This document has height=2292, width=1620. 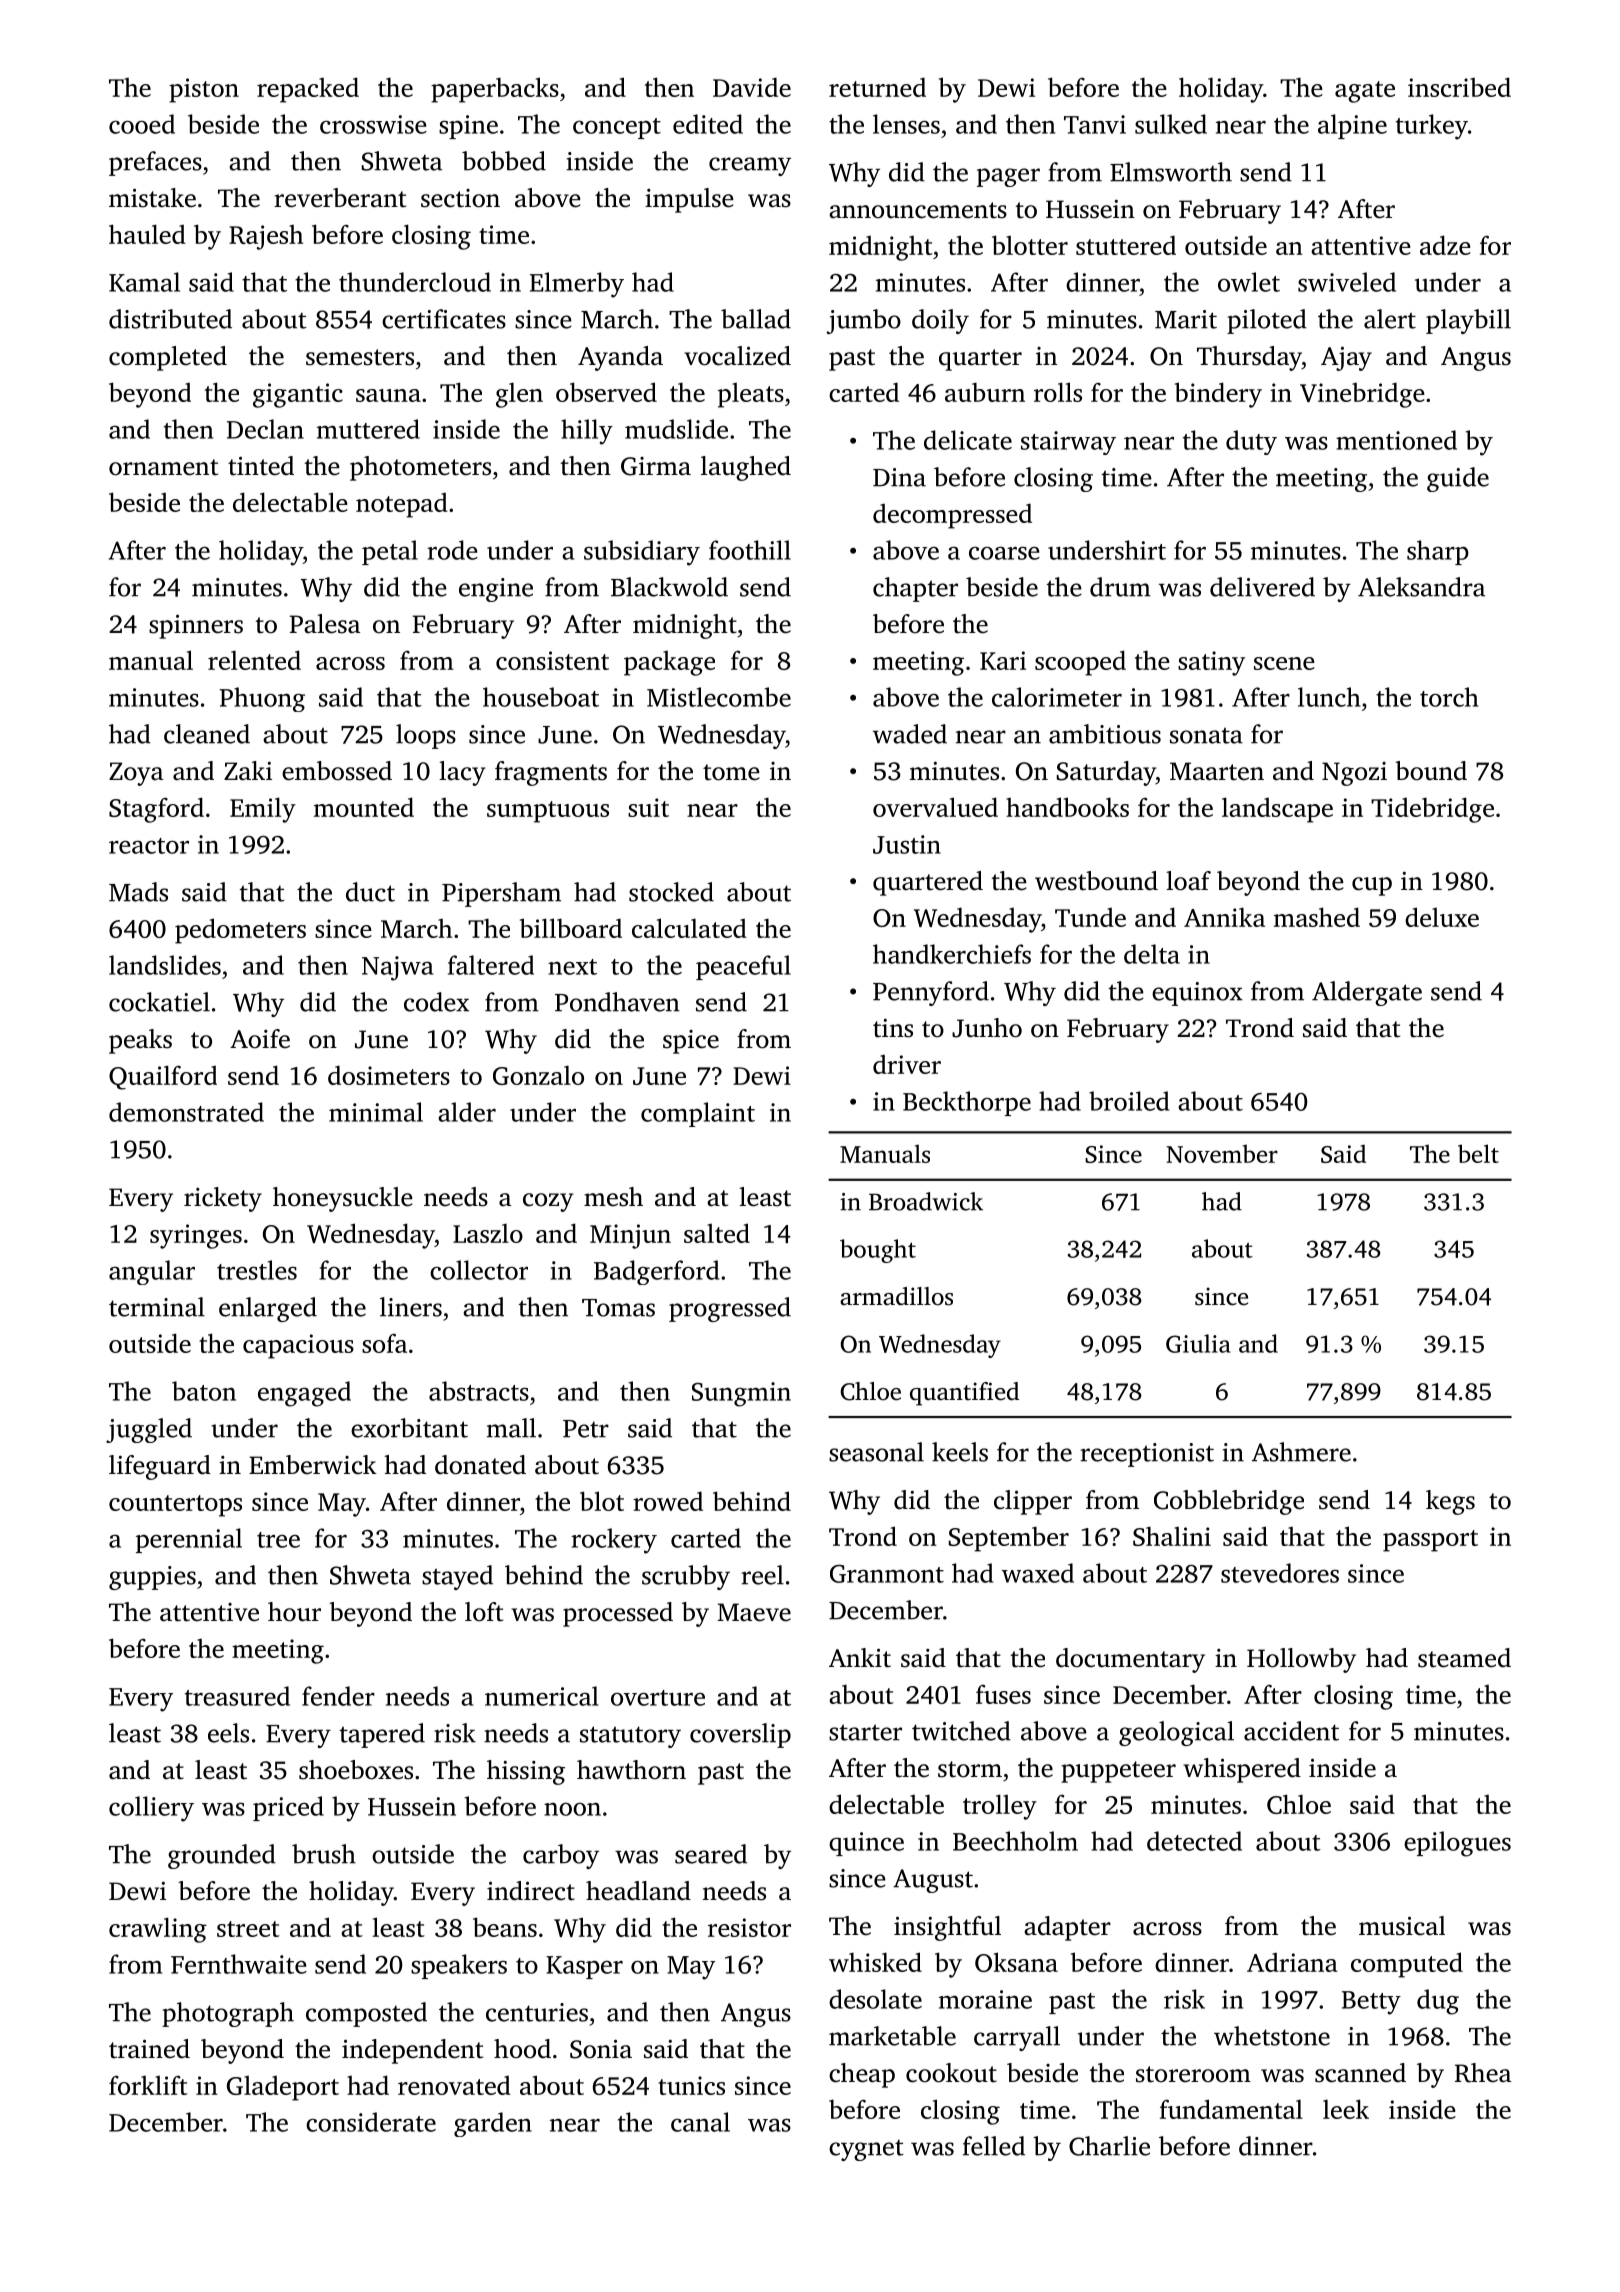 I want to click on Charlie, so click(x=1109, y=2146).
